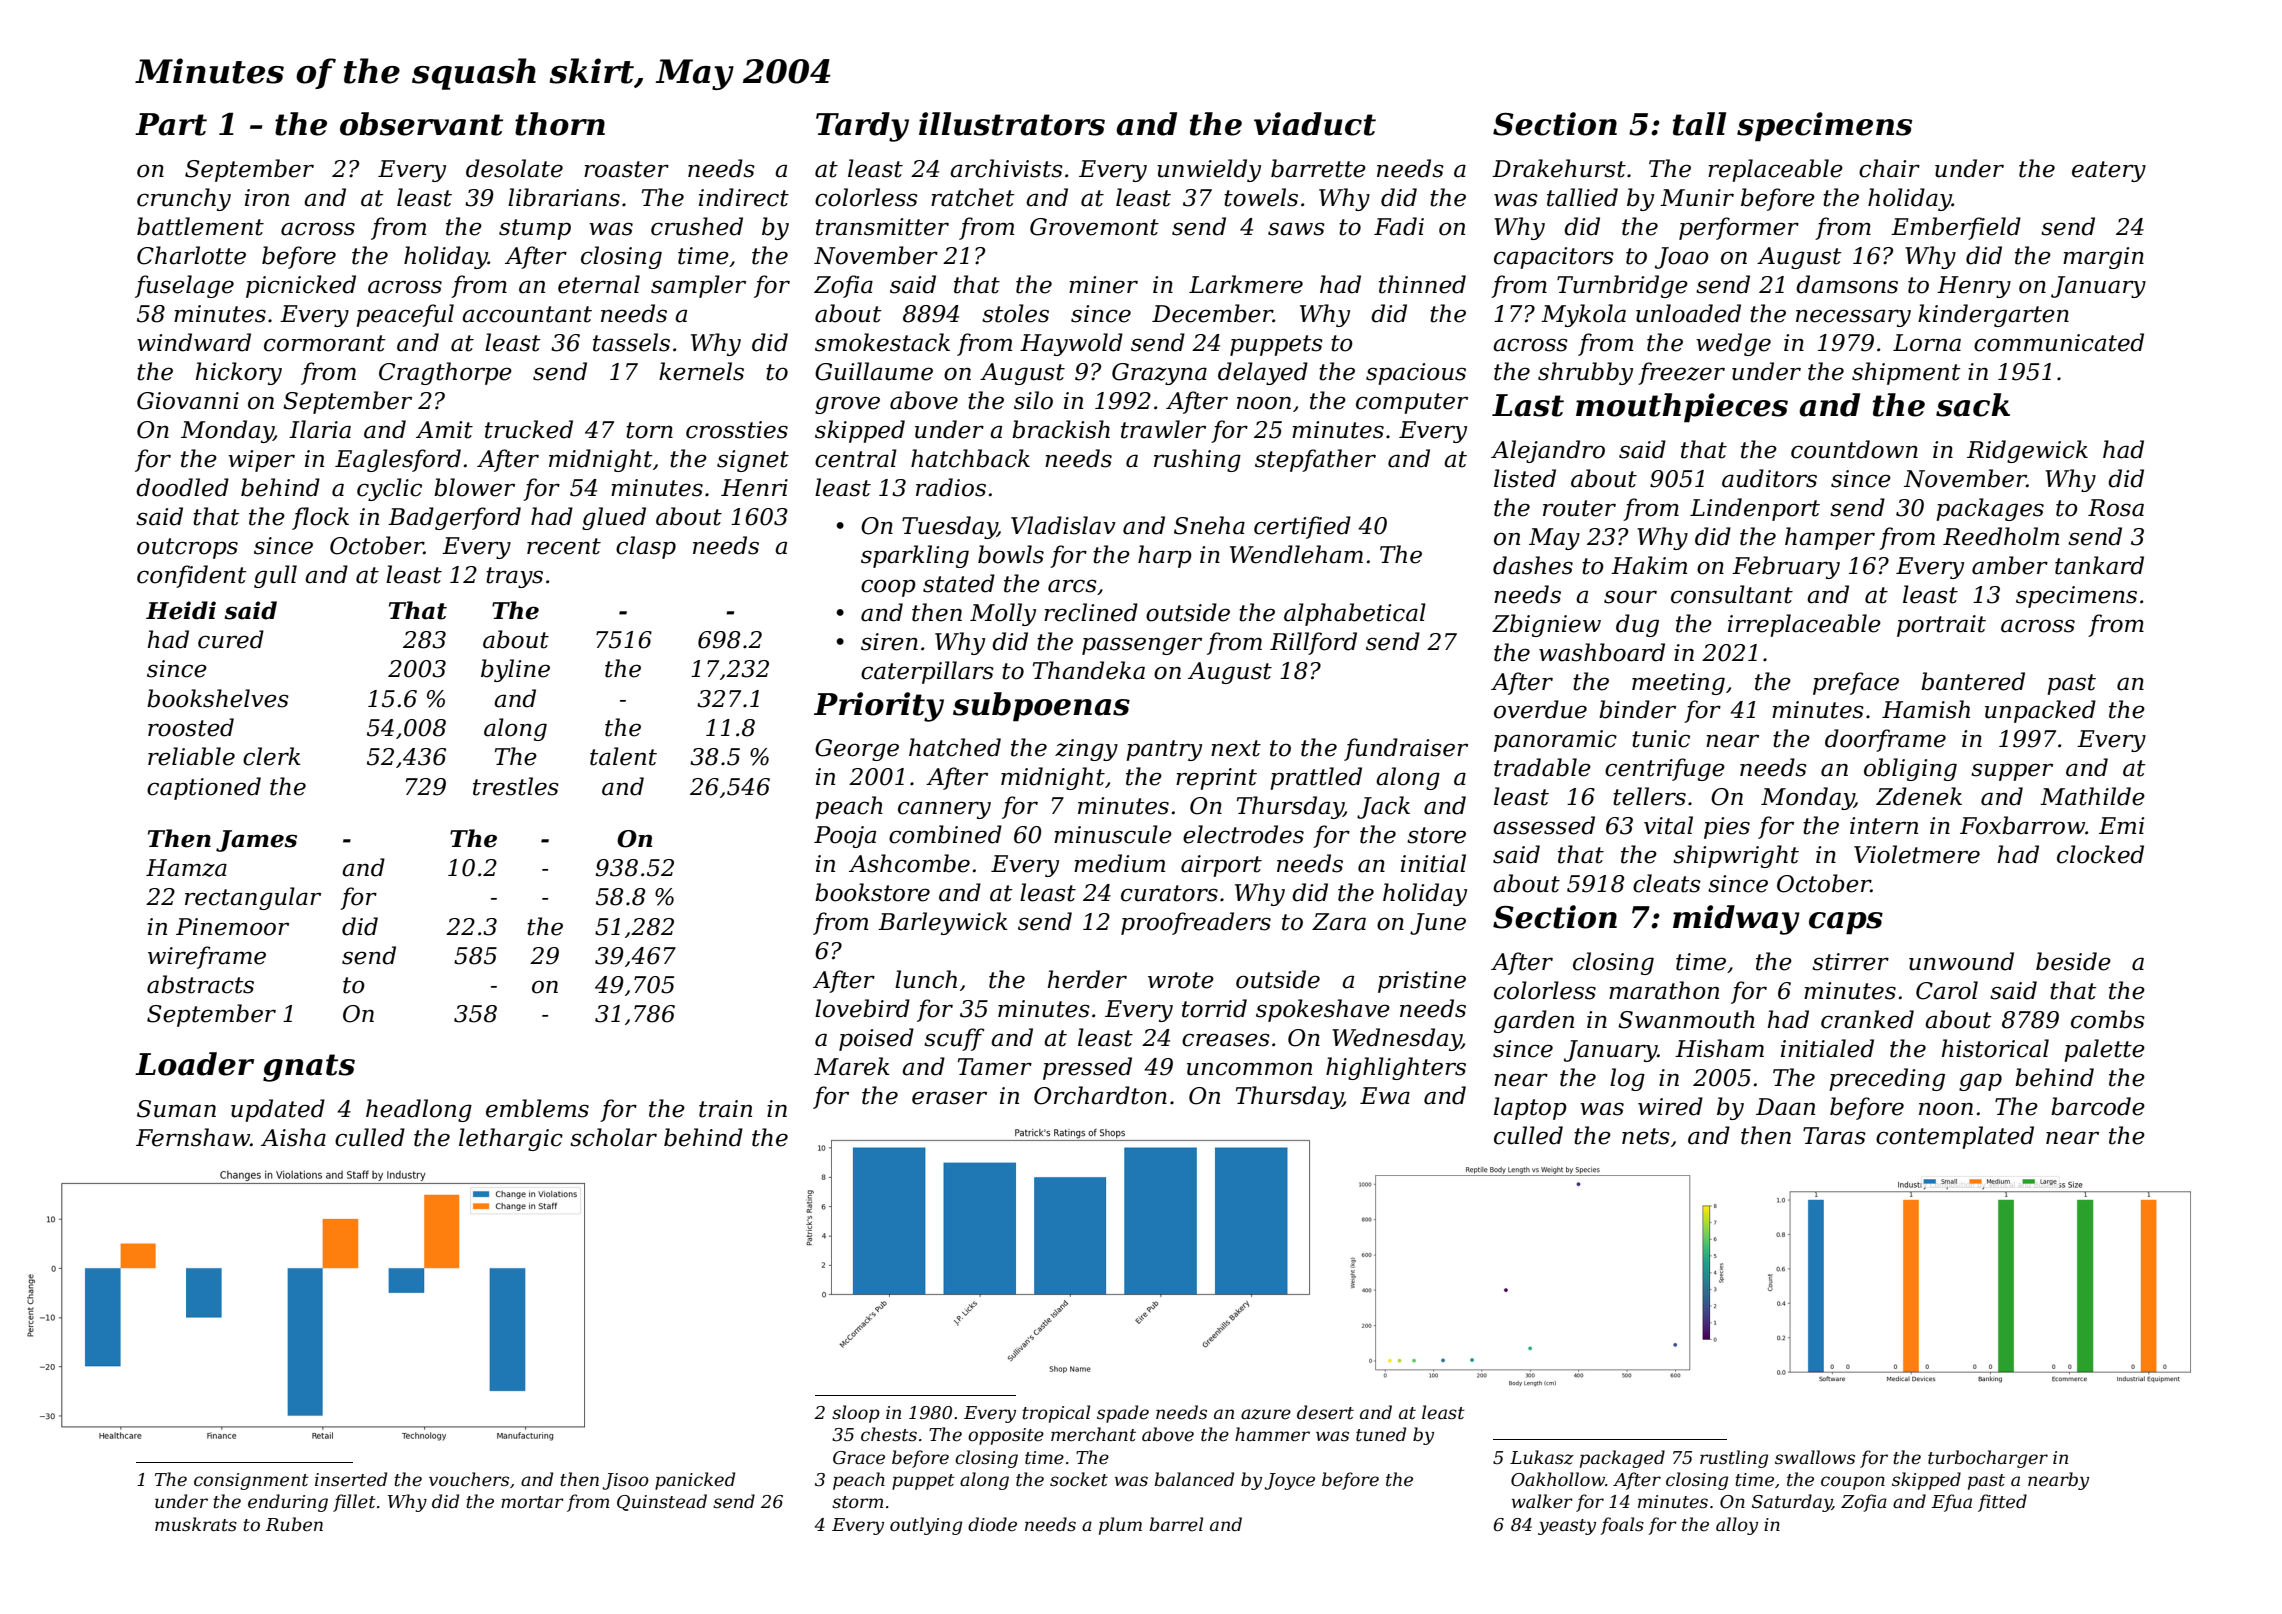 This page has width=2282, height=1614. Describe the element at coordinates (1012, 124) in the page. I see `illustrators` at that location.
